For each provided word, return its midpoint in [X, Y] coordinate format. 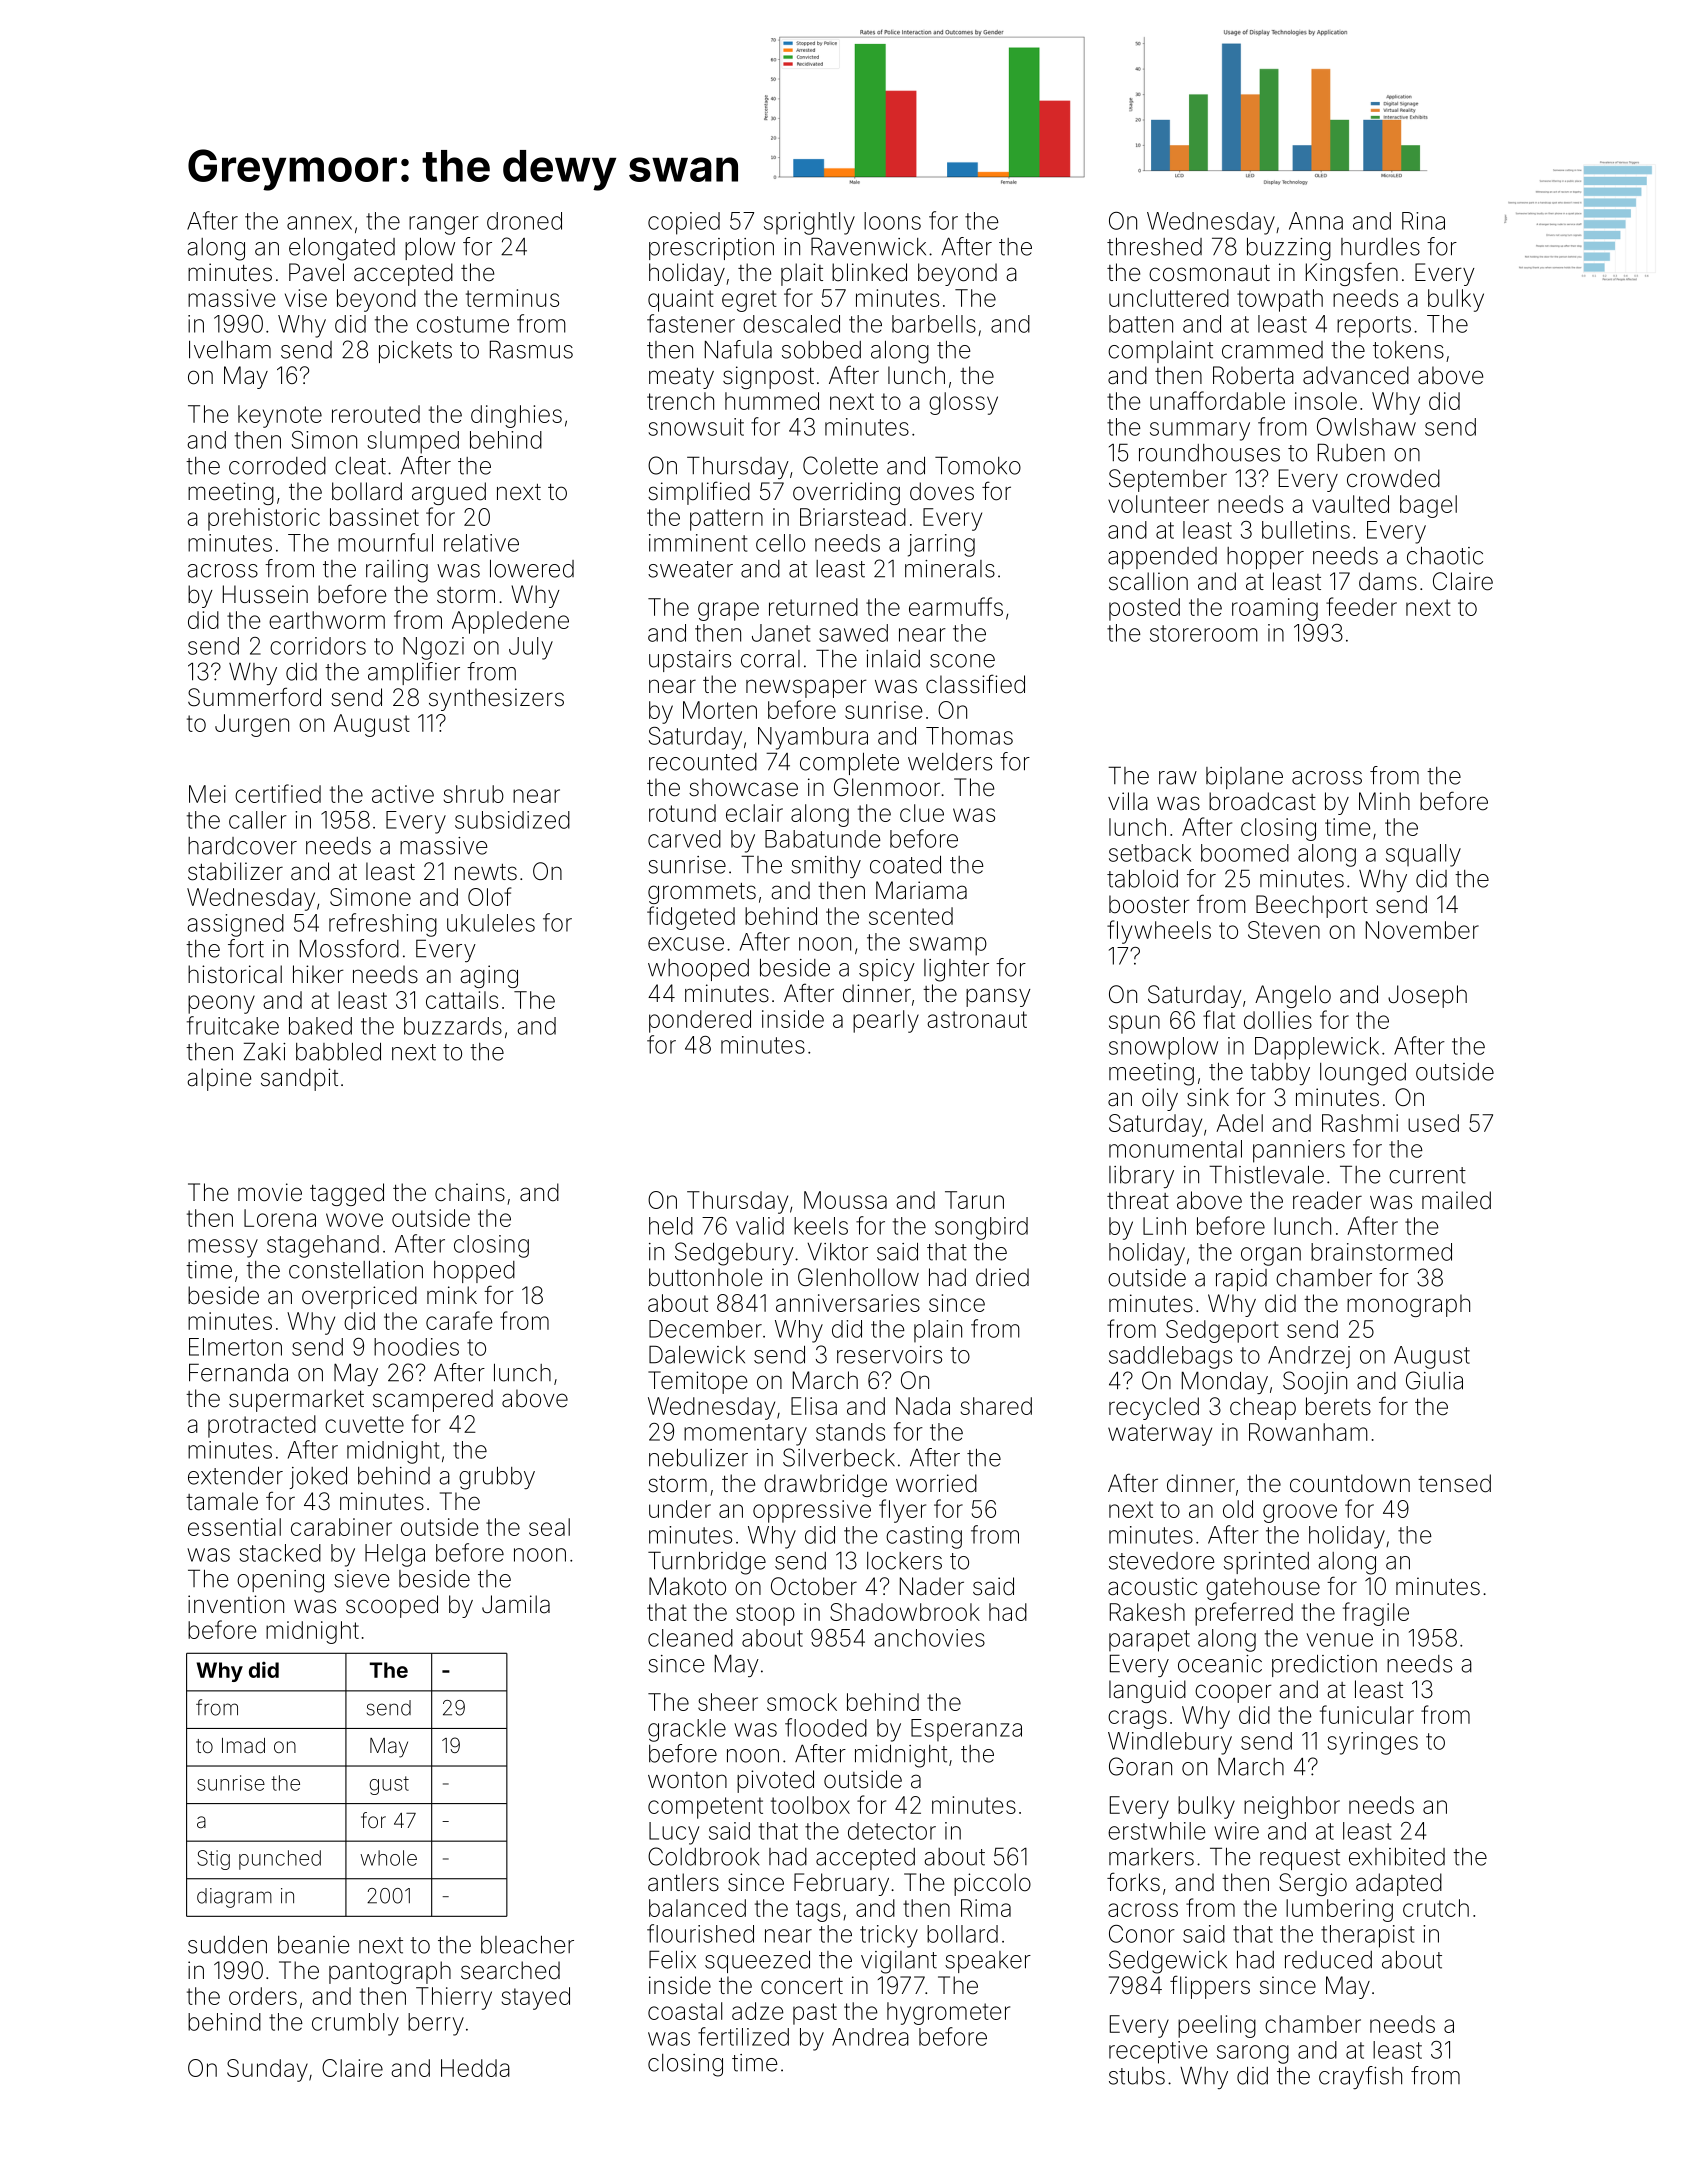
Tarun [974, 1200]
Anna [1316, 221]
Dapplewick [1317, 1048]
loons [892, 221]
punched [280, 1860]
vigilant [899, 1962]
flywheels [1159, 932]
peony [221, 1004]
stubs [1137, 2076]
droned [524, 221]
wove [354, 1220]
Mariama [921, 890]
